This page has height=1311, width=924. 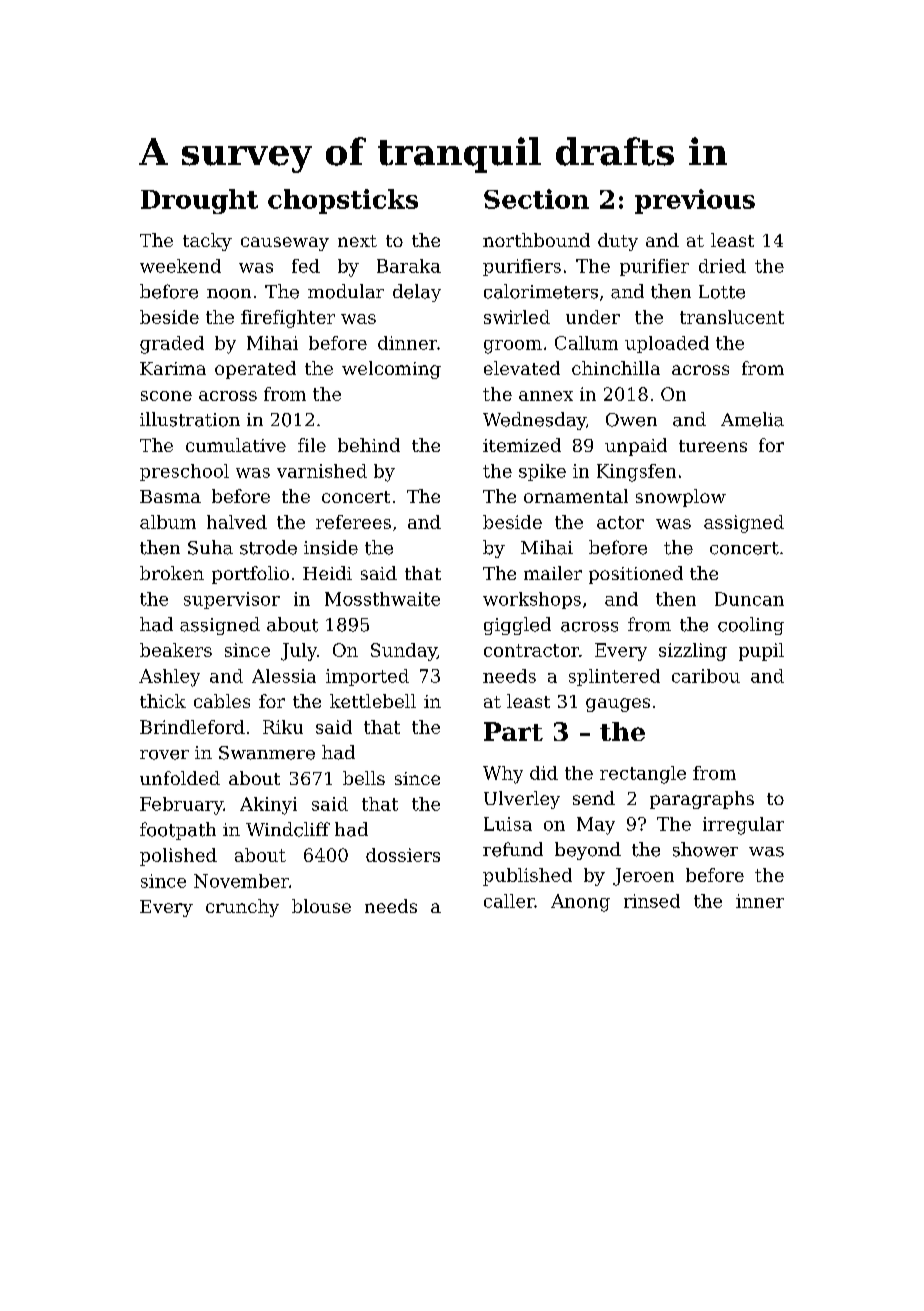 What do you see at coordinates (409, 266) in the page?
I see `Baraka` at bounding box center [409, 266].
